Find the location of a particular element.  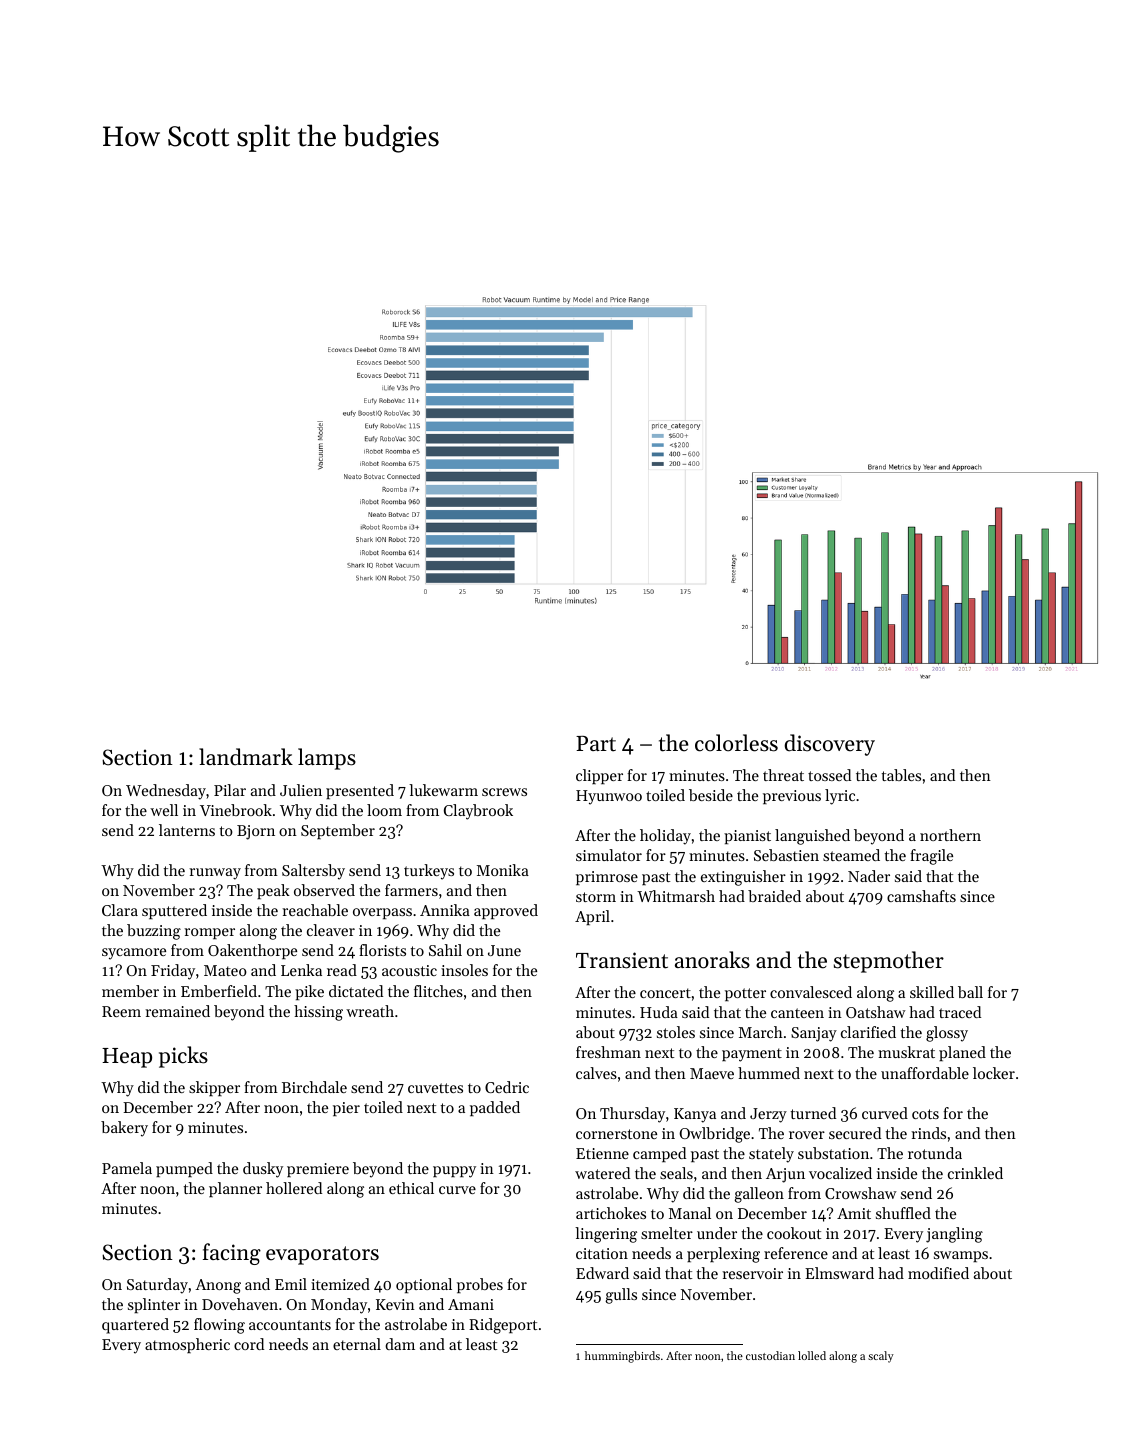

rotunda is located at coordinates (935, 1153).
